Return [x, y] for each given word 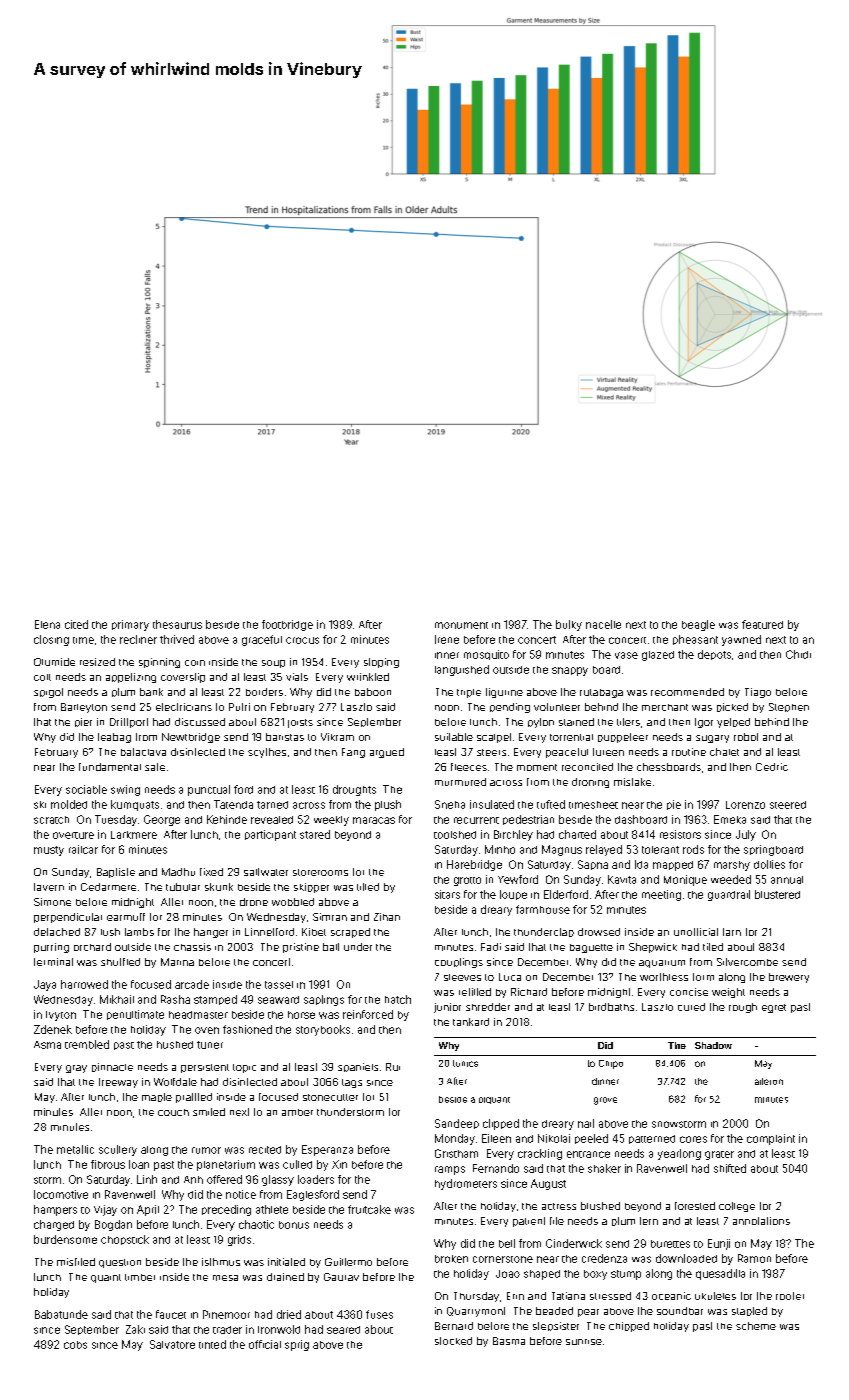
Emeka [730, 819]
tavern [49, 887]
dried [289, 1314]
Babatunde [61, 1314]
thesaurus [177, 624]
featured [762, 624]
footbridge [287, 625]
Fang [353, 753]
